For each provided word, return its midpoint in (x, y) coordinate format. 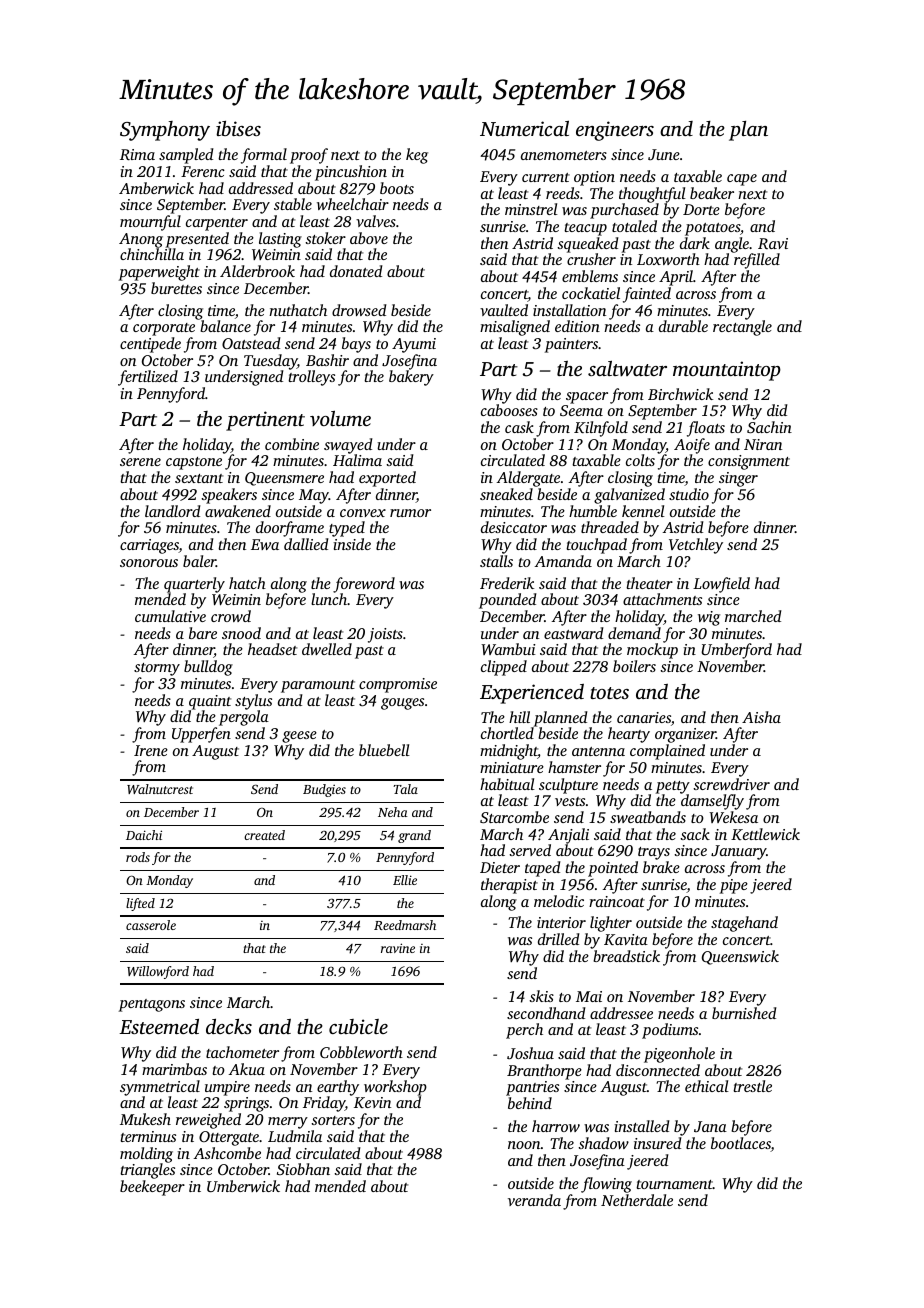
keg (417, 156)
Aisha (761, 717)
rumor (410, 513)
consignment (749, 462)
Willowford (158, 972)
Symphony (165, 131)
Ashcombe (227, 1153)
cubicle (358, 1026)
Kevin (372, 1102)
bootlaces (741, 1144)
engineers (615, 131)
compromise (398, 685)
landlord (173, 511)
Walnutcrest (160, 789)
